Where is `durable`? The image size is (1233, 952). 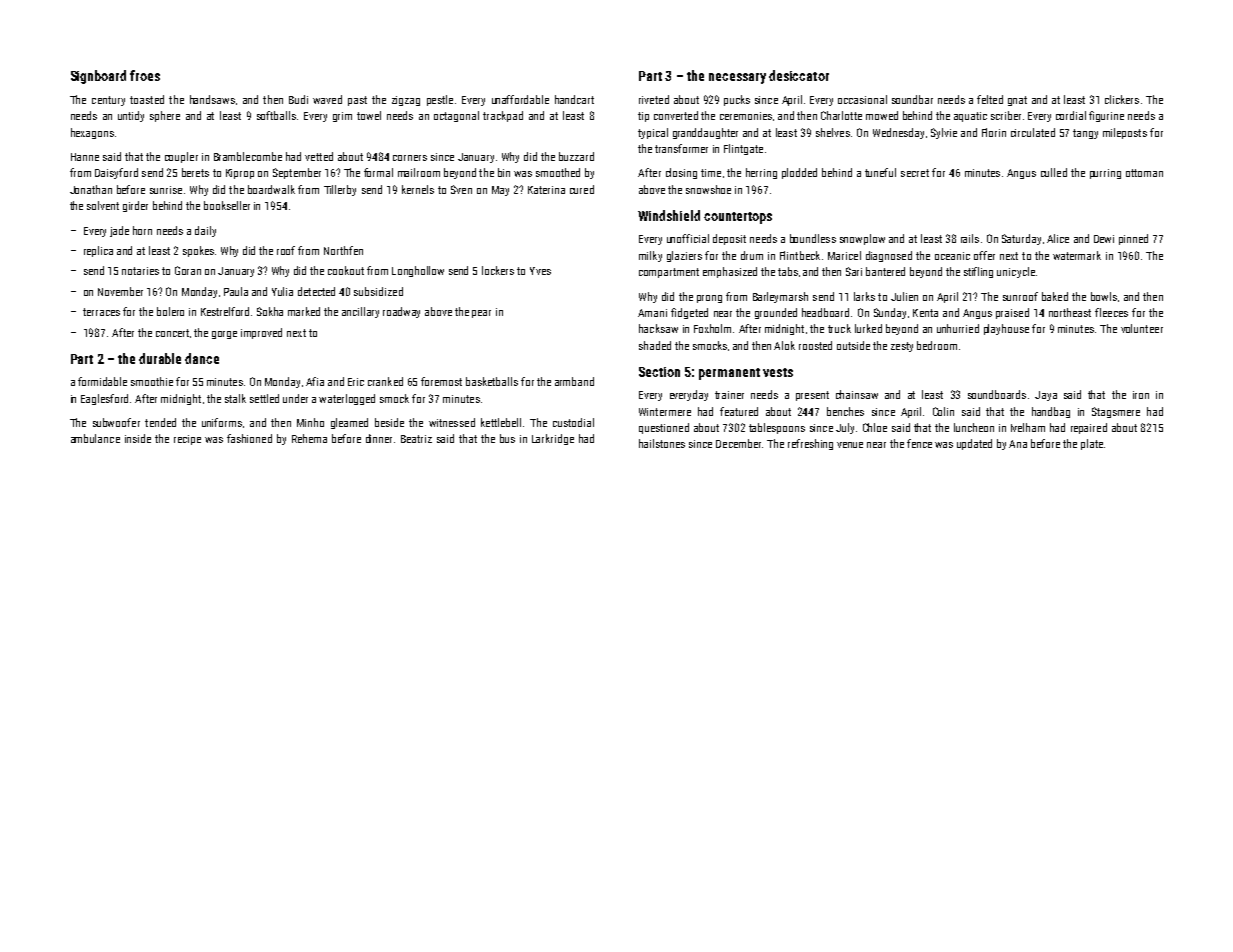
durable is located at coordinates (160, 358).
